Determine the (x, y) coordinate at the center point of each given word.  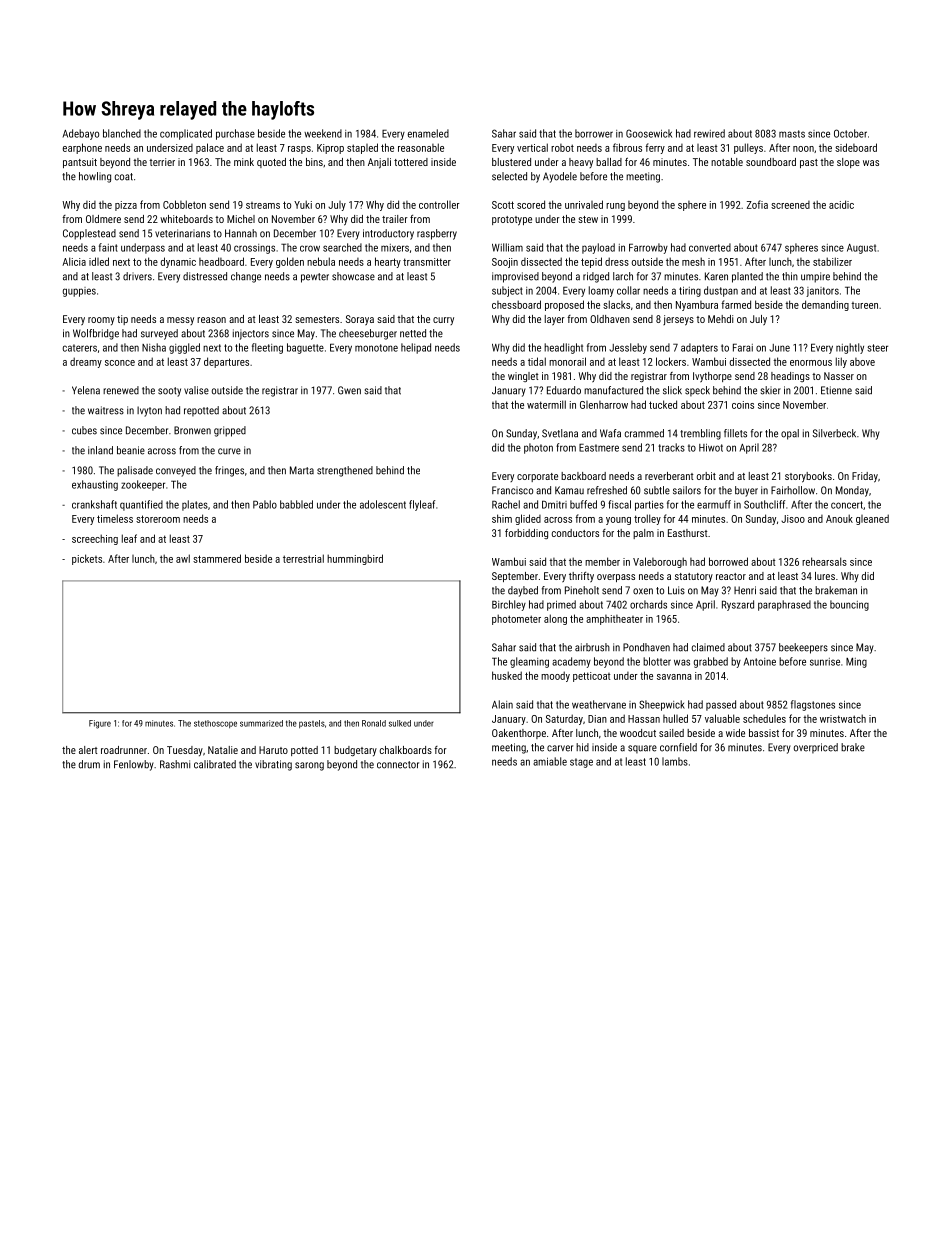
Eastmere (599, 447)
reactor (731, 576)
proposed (564, 305)
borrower (594, 133)
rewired (709, 133)
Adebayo (81, 134)
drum (89, 764)
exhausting (95, 485)
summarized (261, 723)
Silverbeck (834, 433)
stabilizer (832, 261)
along (555, 619)
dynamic (178, 262)
